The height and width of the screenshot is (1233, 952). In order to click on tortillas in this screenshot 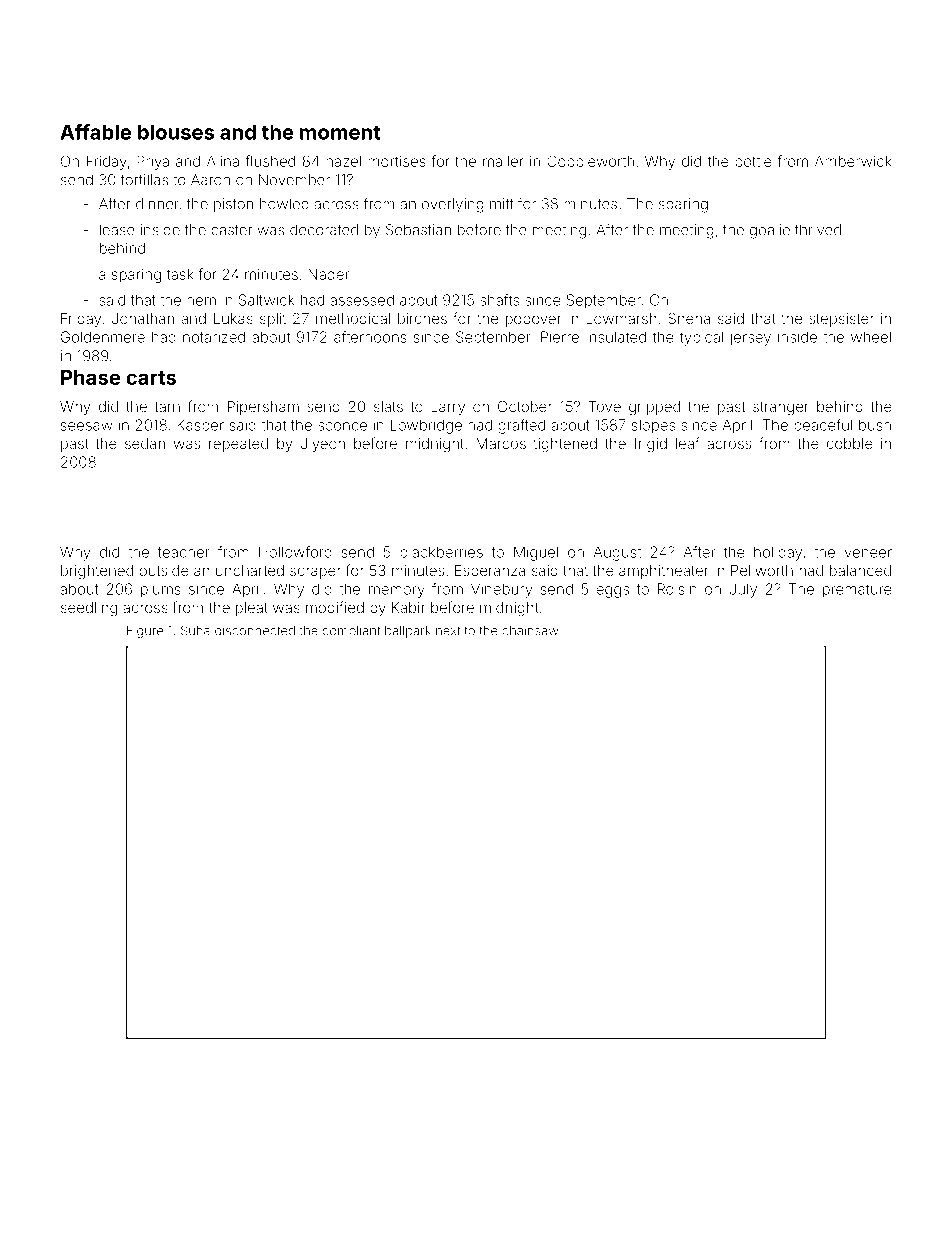, I will do `click(144, 180)`.
